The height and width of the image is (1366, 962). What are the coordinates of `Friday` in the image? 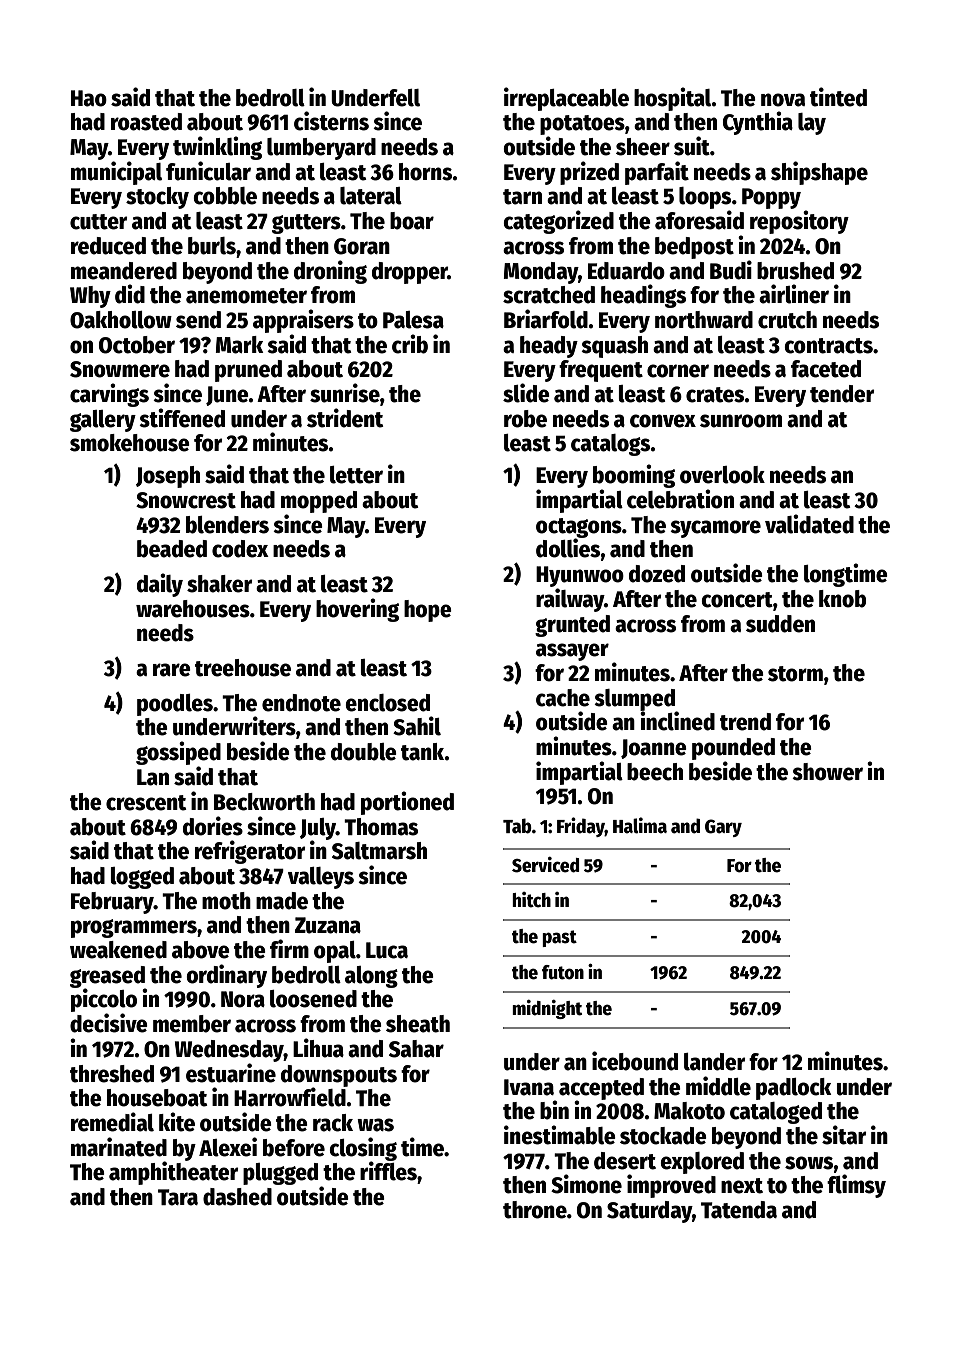 It's located at (581, 827).
